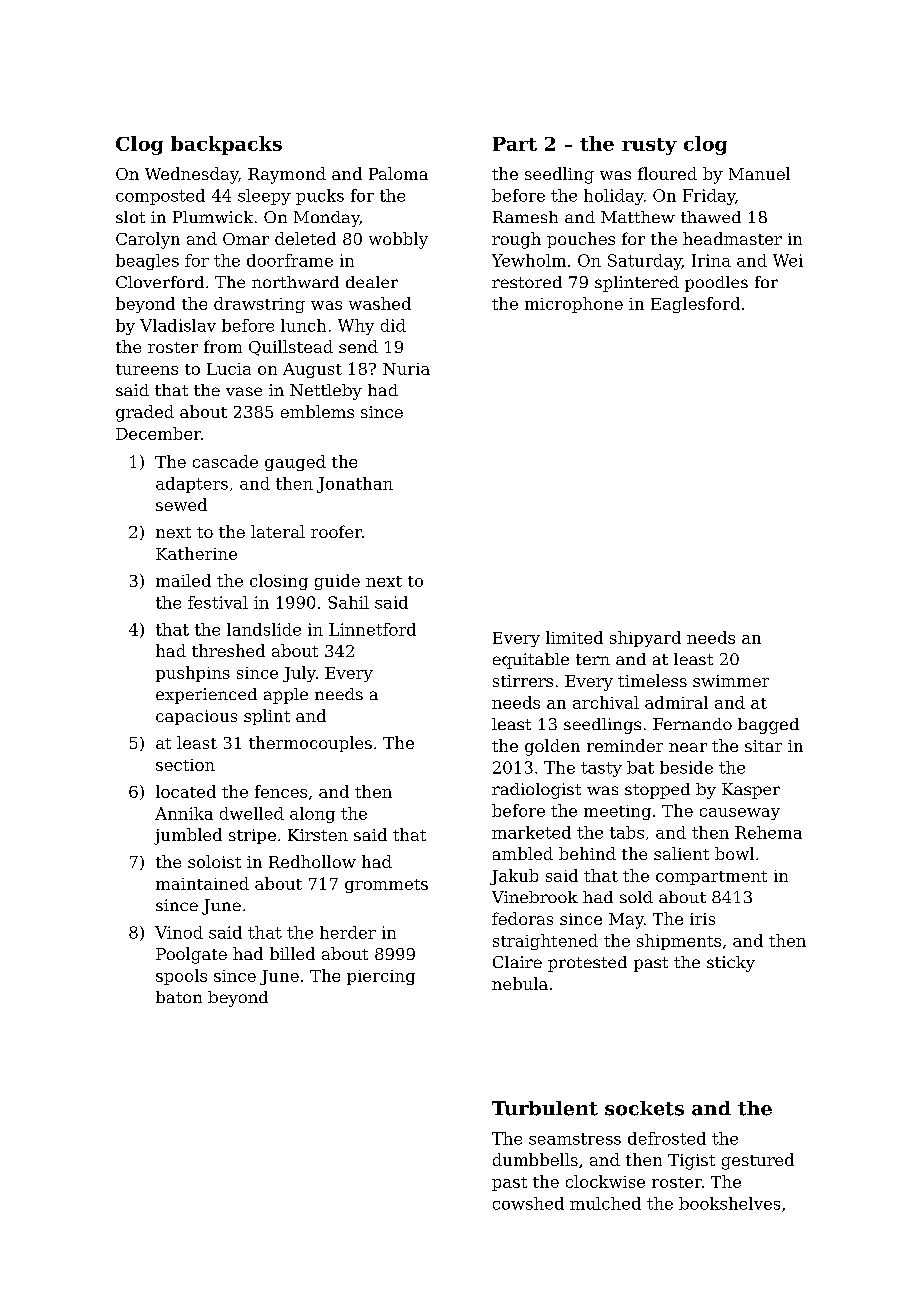 This screenshot has width=924, height=1311. Describe the element at coordinates (731, 964) in the screenshot. I see `sticky` at that location.
